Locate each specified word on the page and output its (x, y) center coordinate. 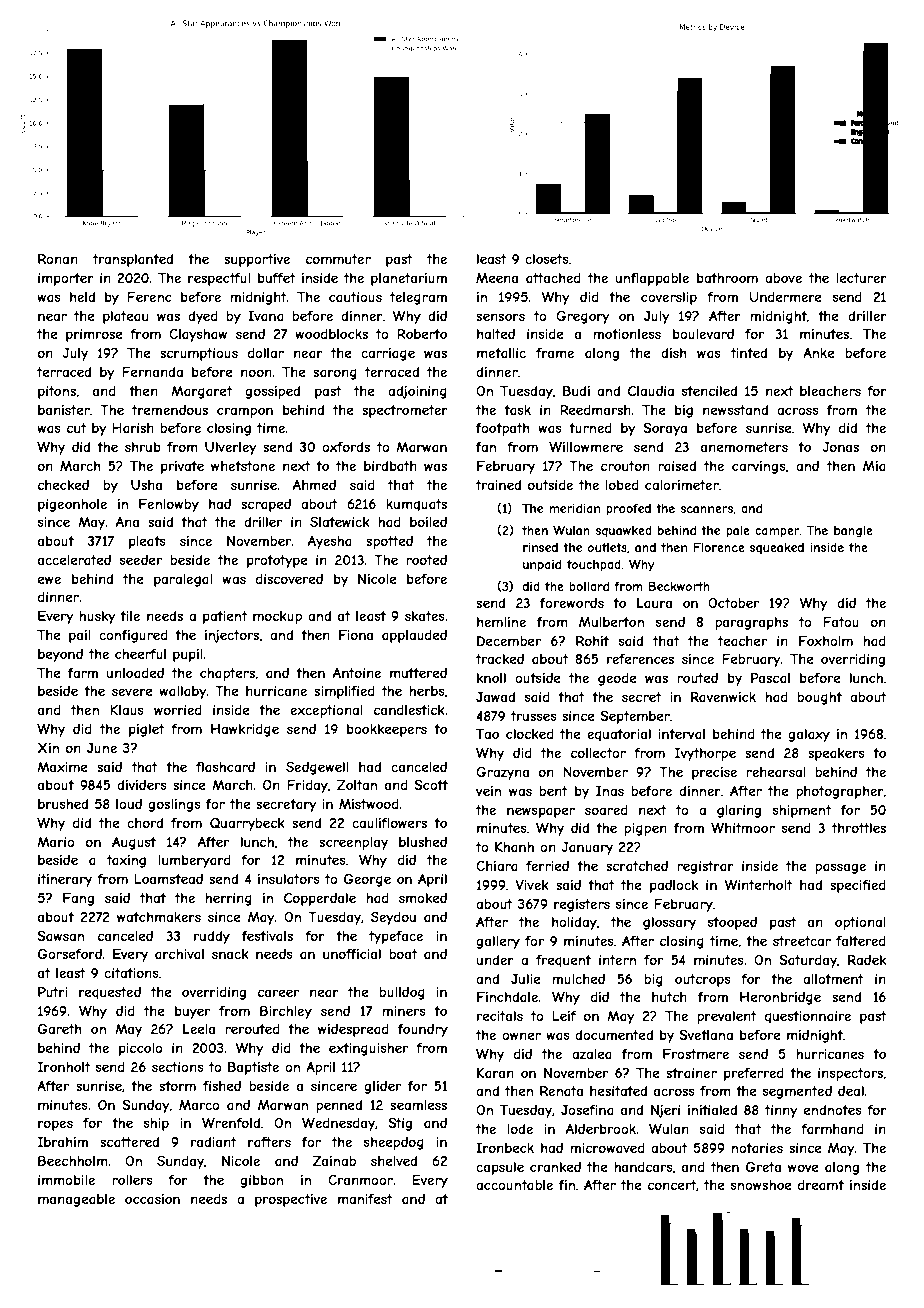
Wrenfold (231, 1123)
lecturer (861, 278)
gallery (498, 942)
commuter (338, 259)
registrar (705, 867)
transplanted (133, 260)
